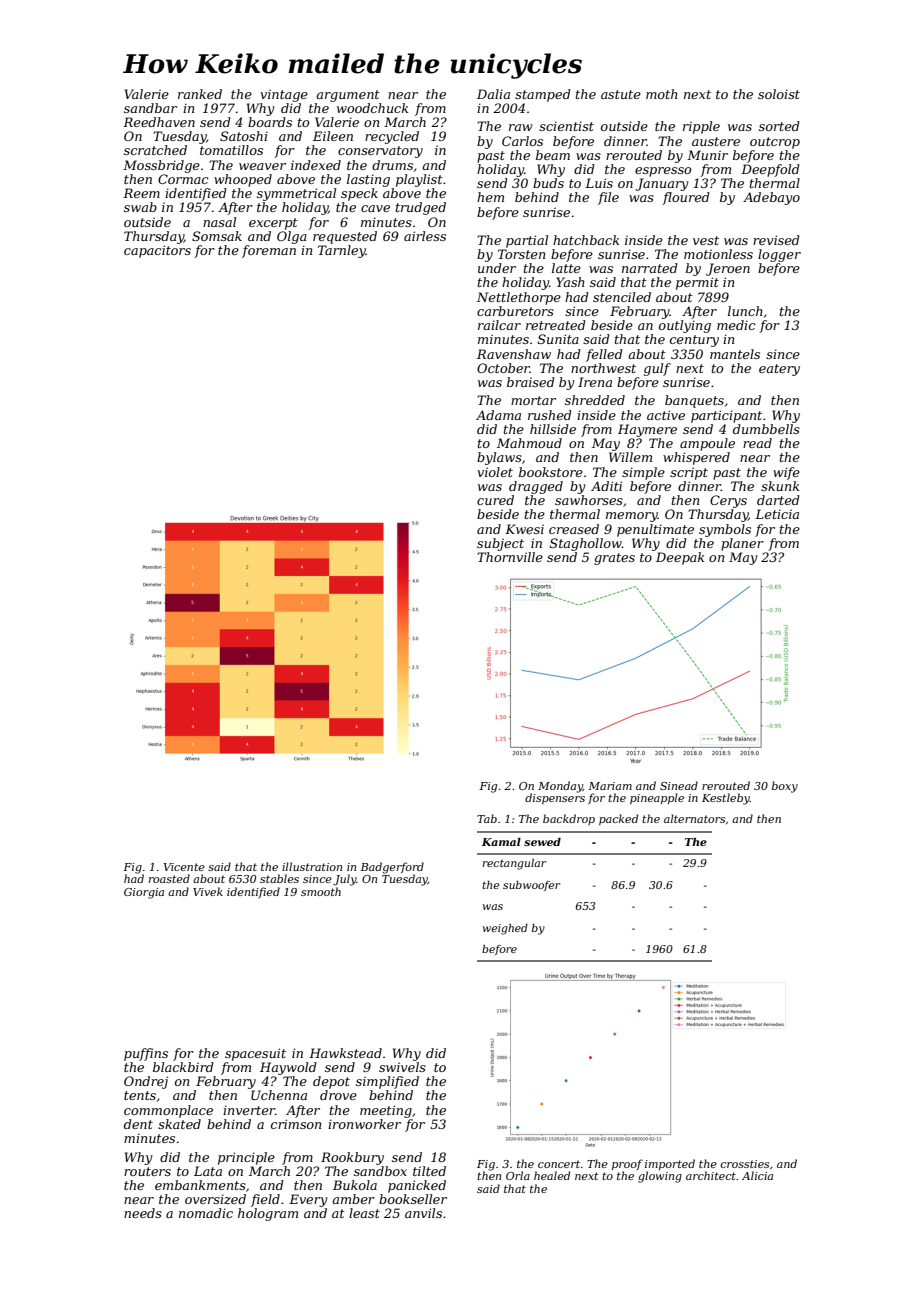 The height and width of the screenshot is (1308, 924). I want to click on blackbird, so click(183, 1067).
